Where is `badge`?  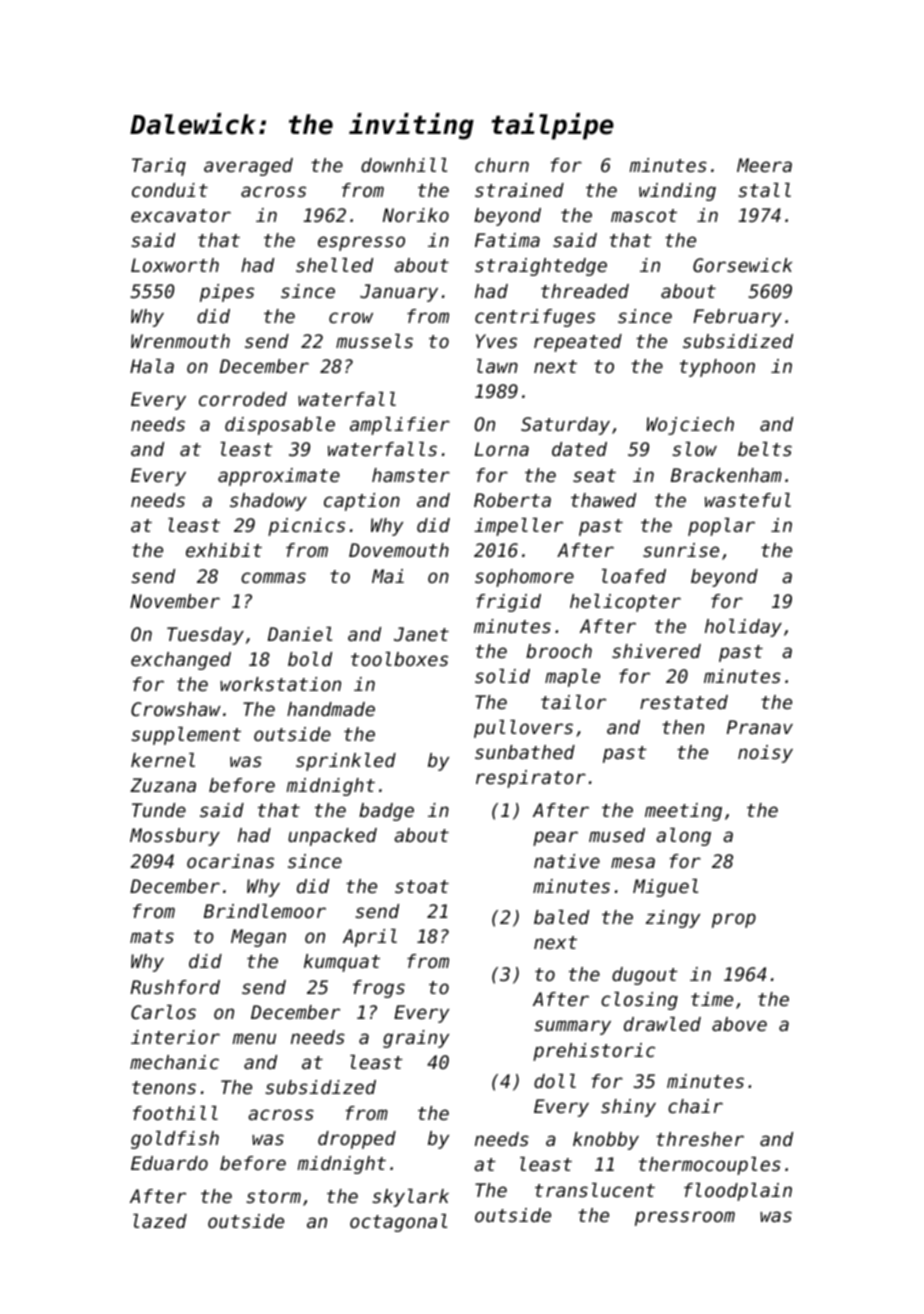 badge is located at coordinates (386, 812).
